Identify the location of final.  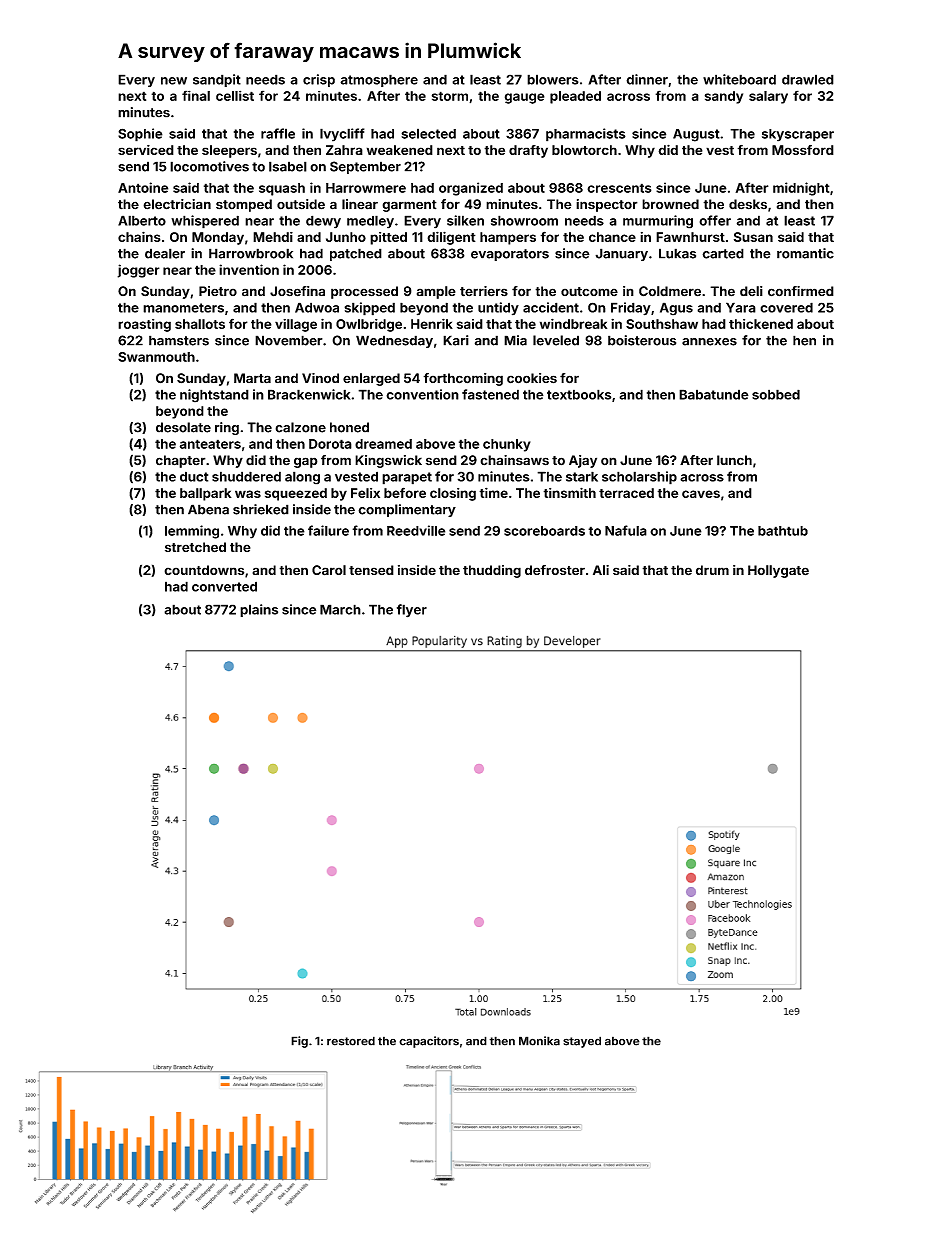
(196, 95).
